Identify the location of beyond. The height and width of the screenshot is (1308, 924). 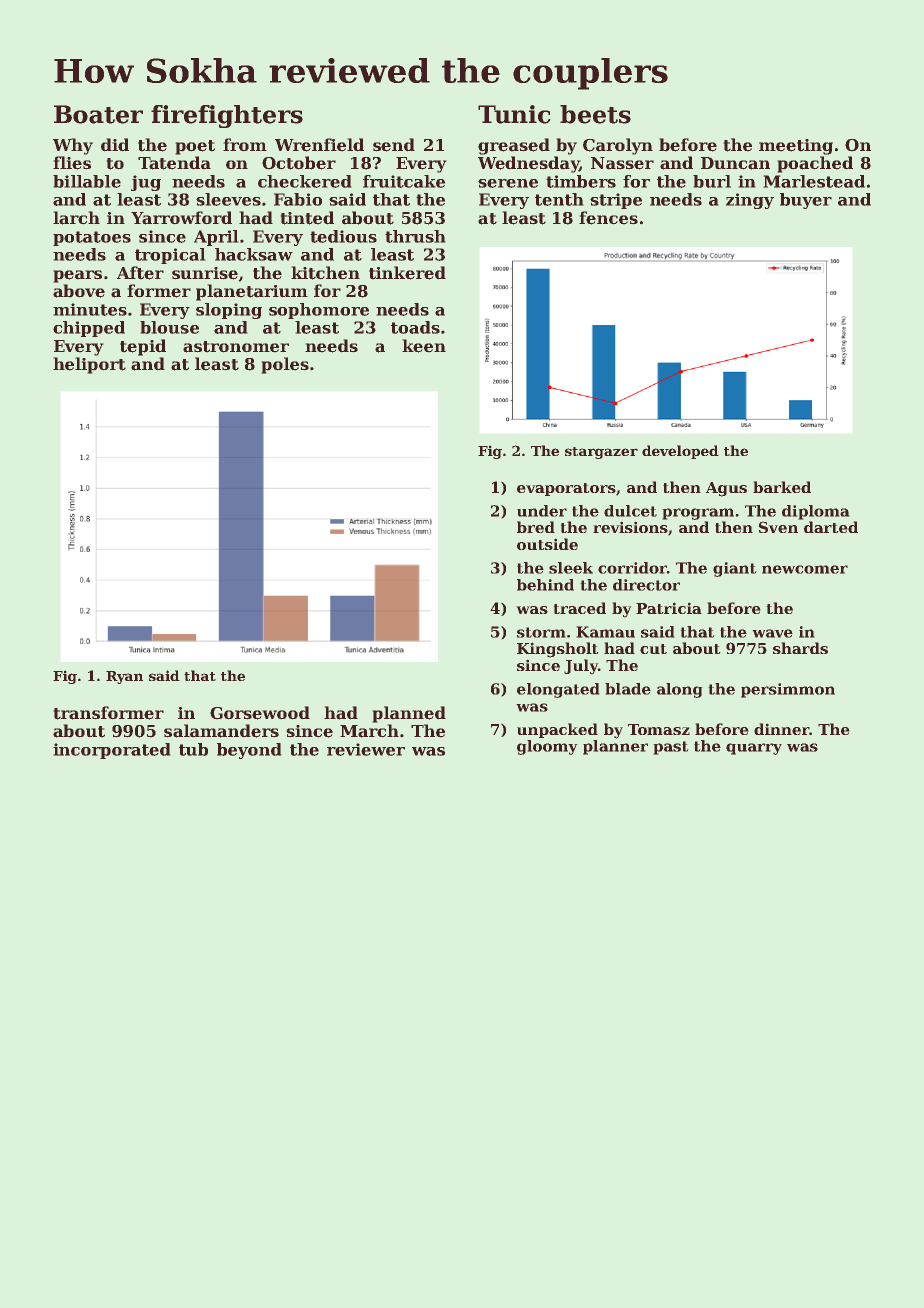
(249, 751).
